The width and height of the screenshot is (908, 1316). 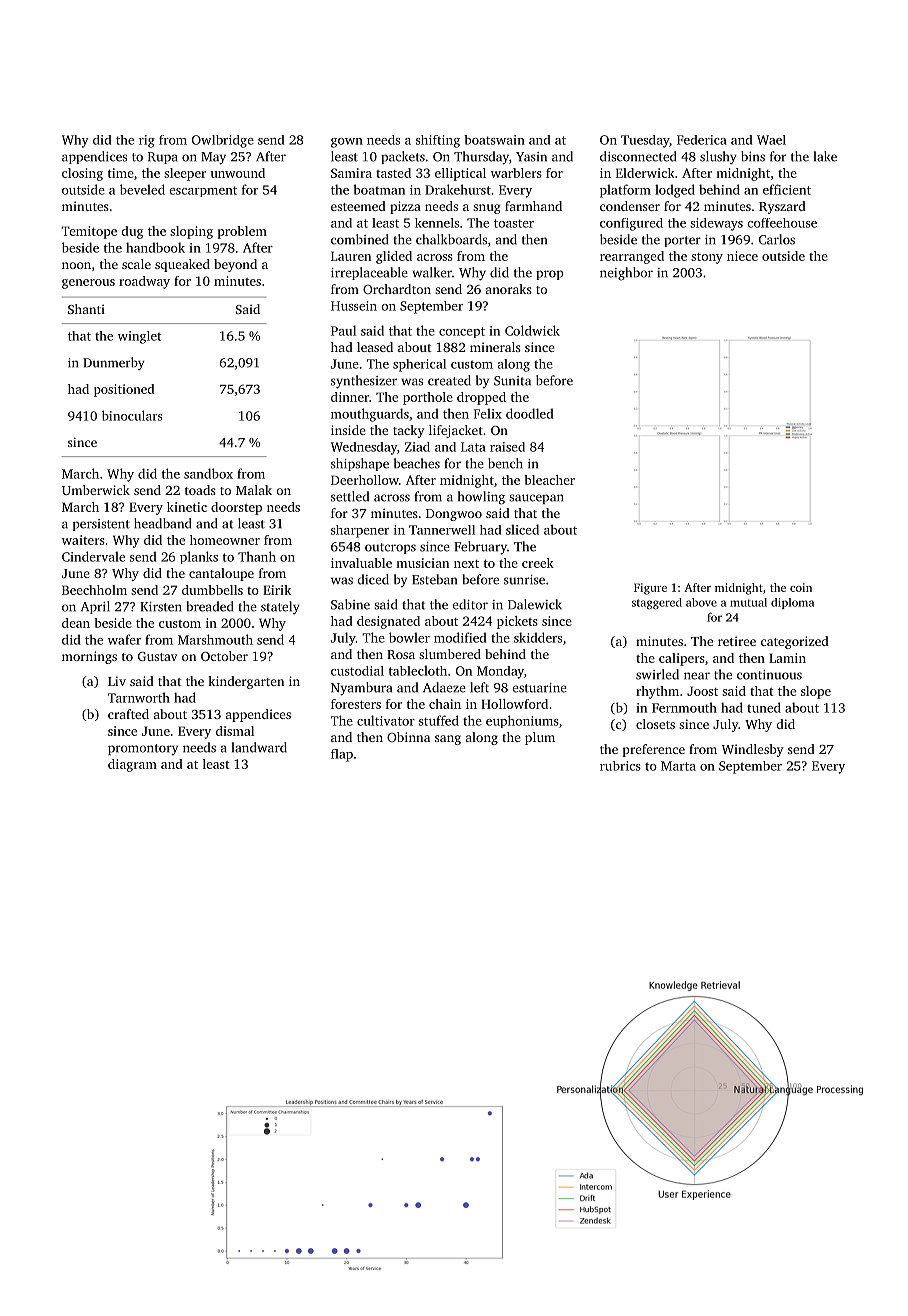 I want to click on breaded, so click(x=210, y=606).
